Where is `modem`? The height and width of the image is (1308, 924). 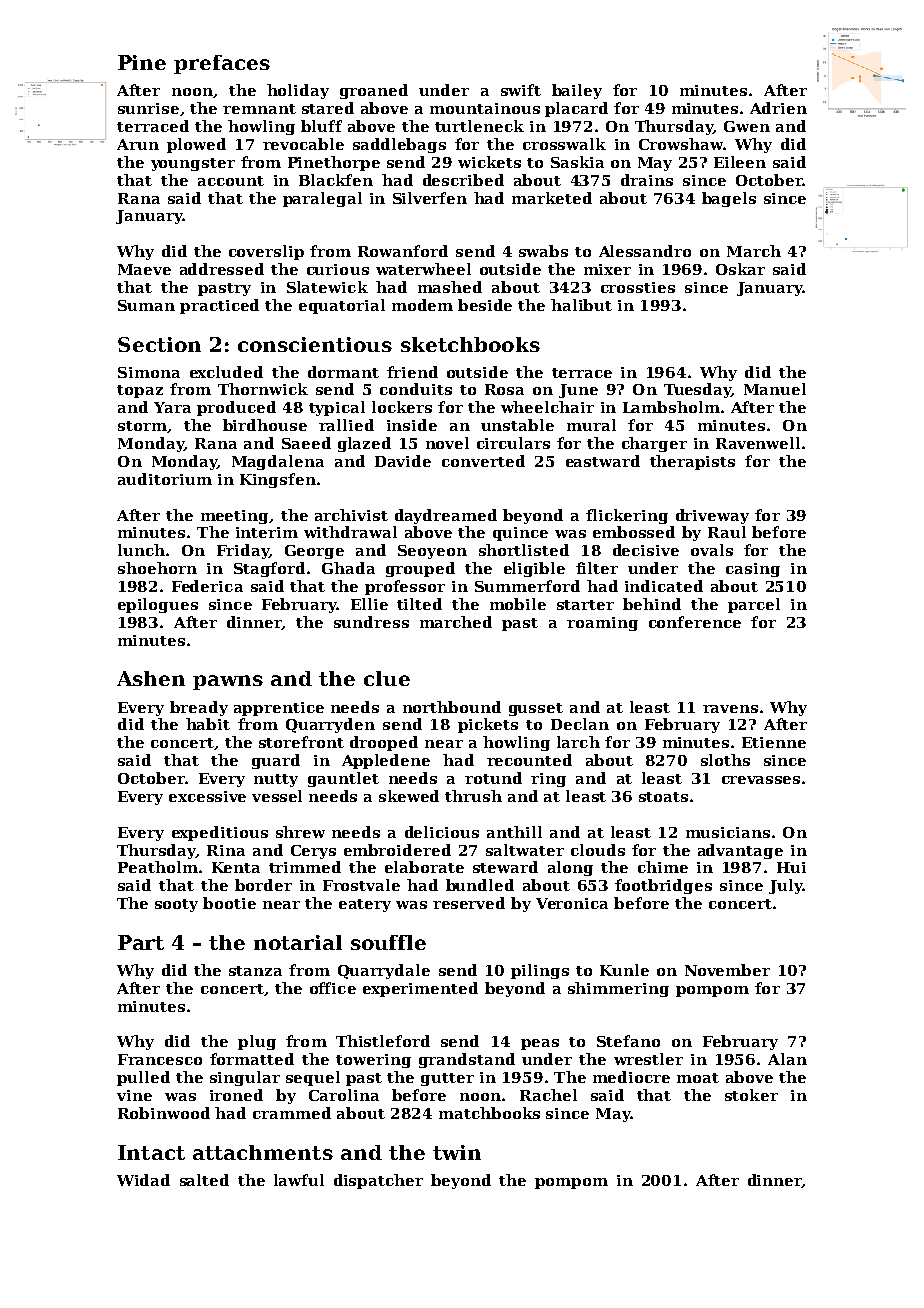 modem is located at coordinates (422, 305).
